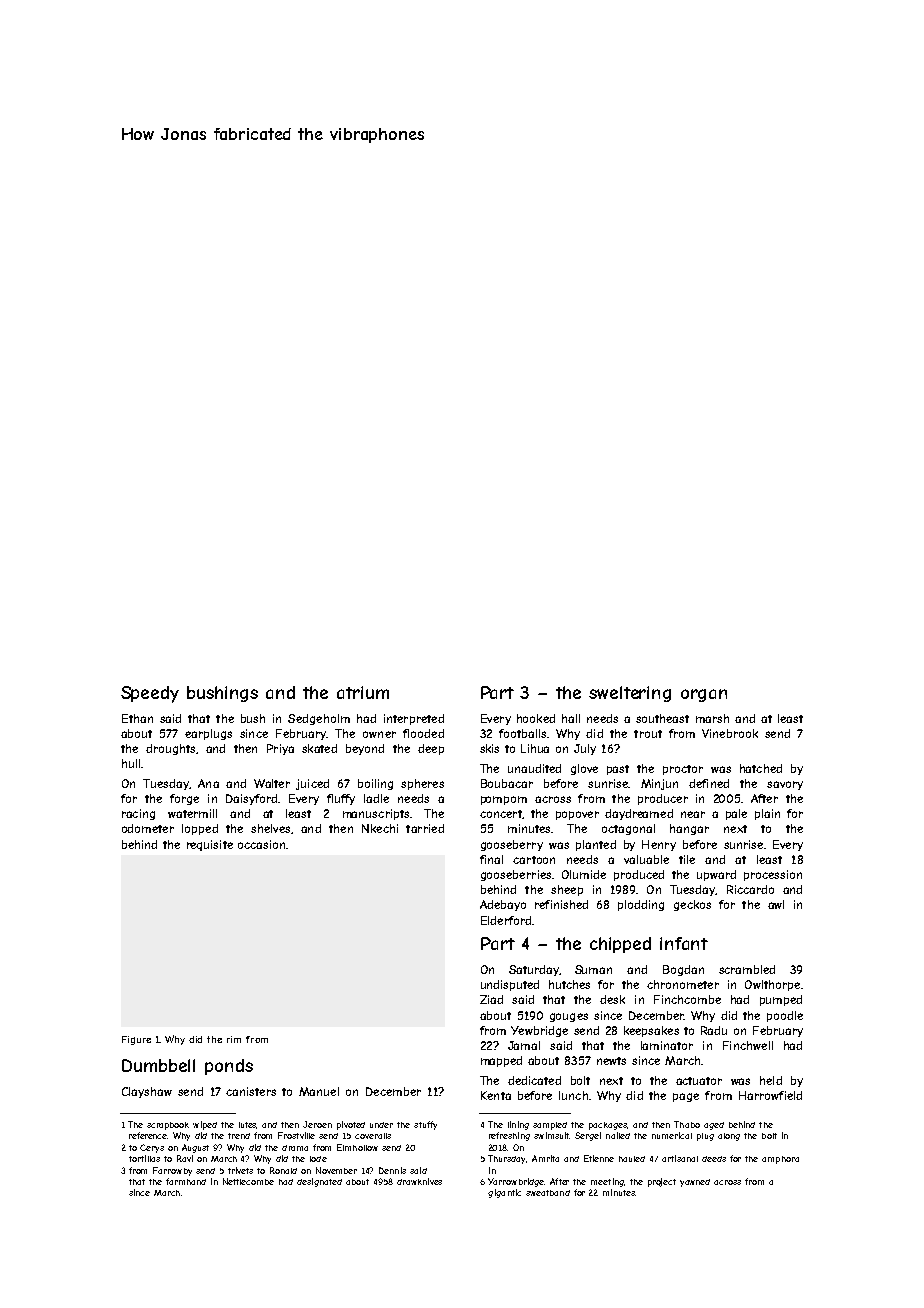  What do you see at coordinates (200, 829) in the page?
I see `lopped` at bounding box center [200, 829].
